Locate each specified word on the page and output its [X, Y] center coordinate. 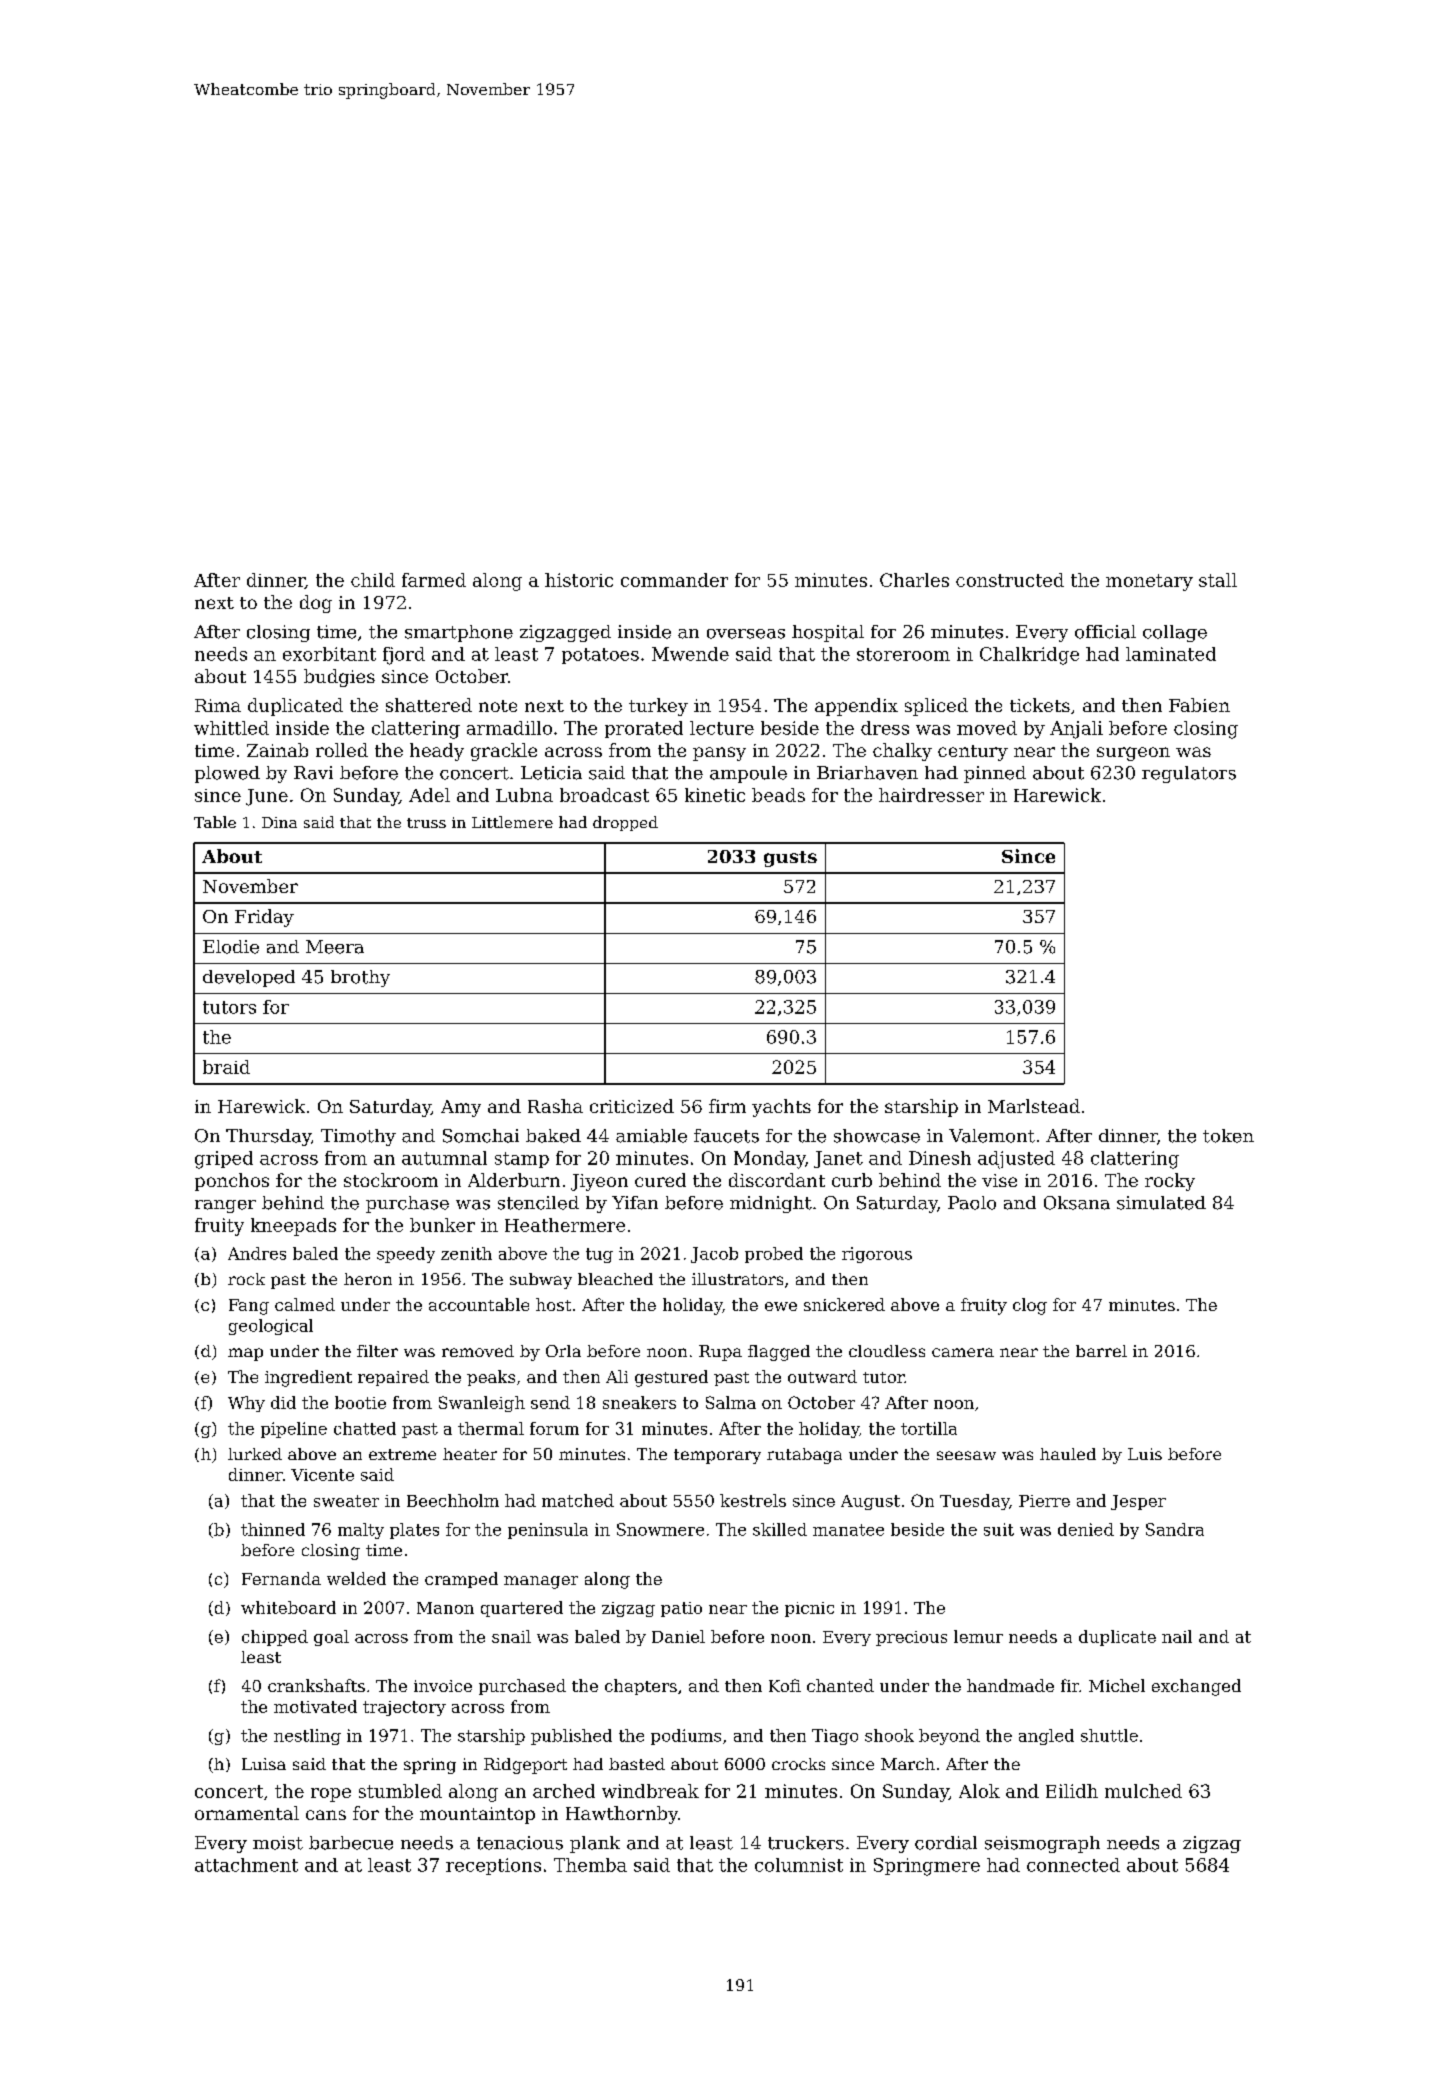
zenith [466, 1253]
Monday [769, 1160]
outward [822, 1376]
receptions [493, 1866]
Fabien [1199, 705]
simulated [1161, 1203]
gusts [790, 859]
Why [246, 1404]
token [1228, 1136]
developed [249, 978]
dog [316, 604]
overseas [746, 634]
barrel [1101, 1351]
